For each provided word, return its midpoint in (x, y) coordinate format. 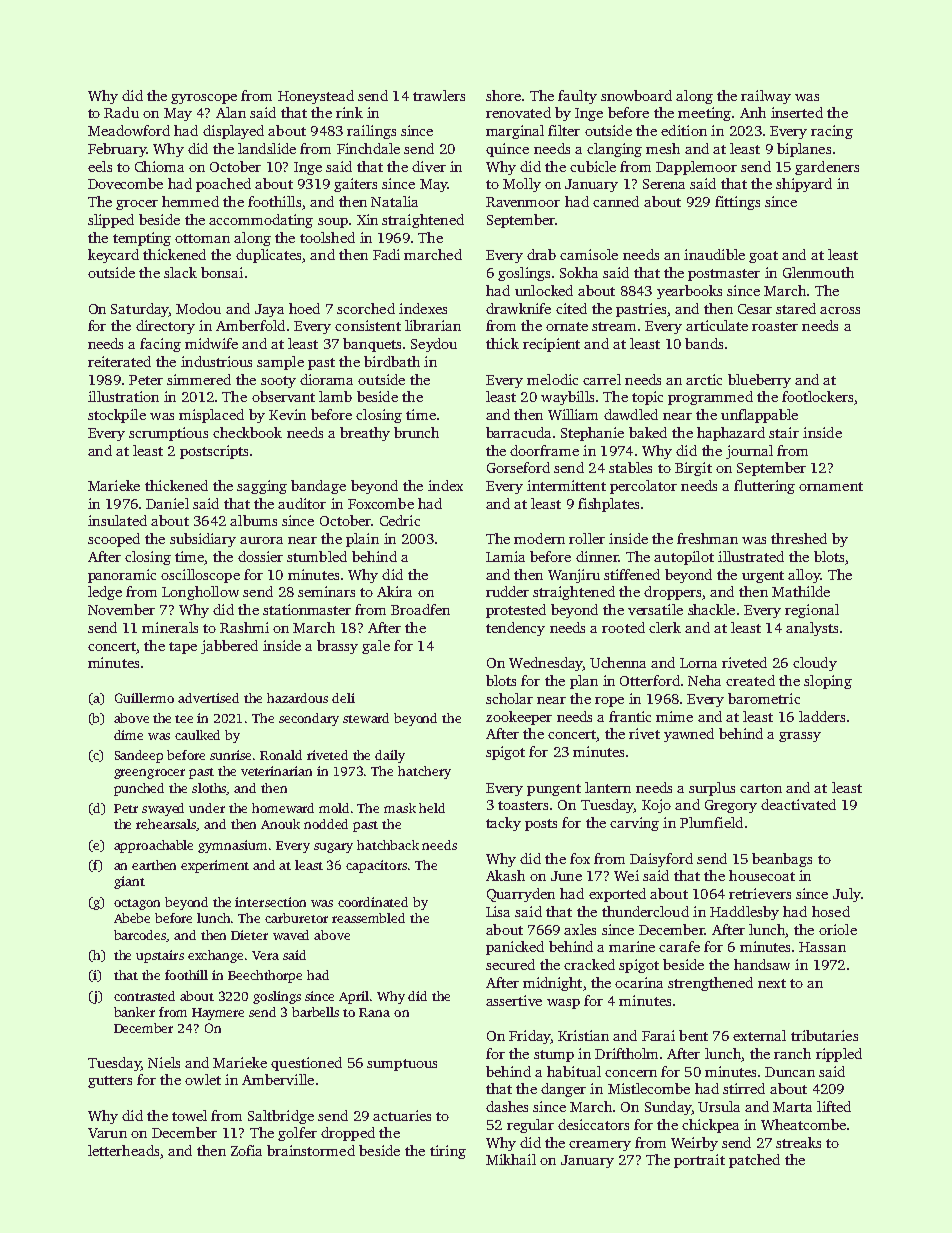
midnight (552, 984)
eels (100, 166)
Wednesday (545, 664)
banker (134, 1012)
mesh (663, 148)
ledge (105, 593)
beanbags (782, 860)
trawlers (439, 95)
